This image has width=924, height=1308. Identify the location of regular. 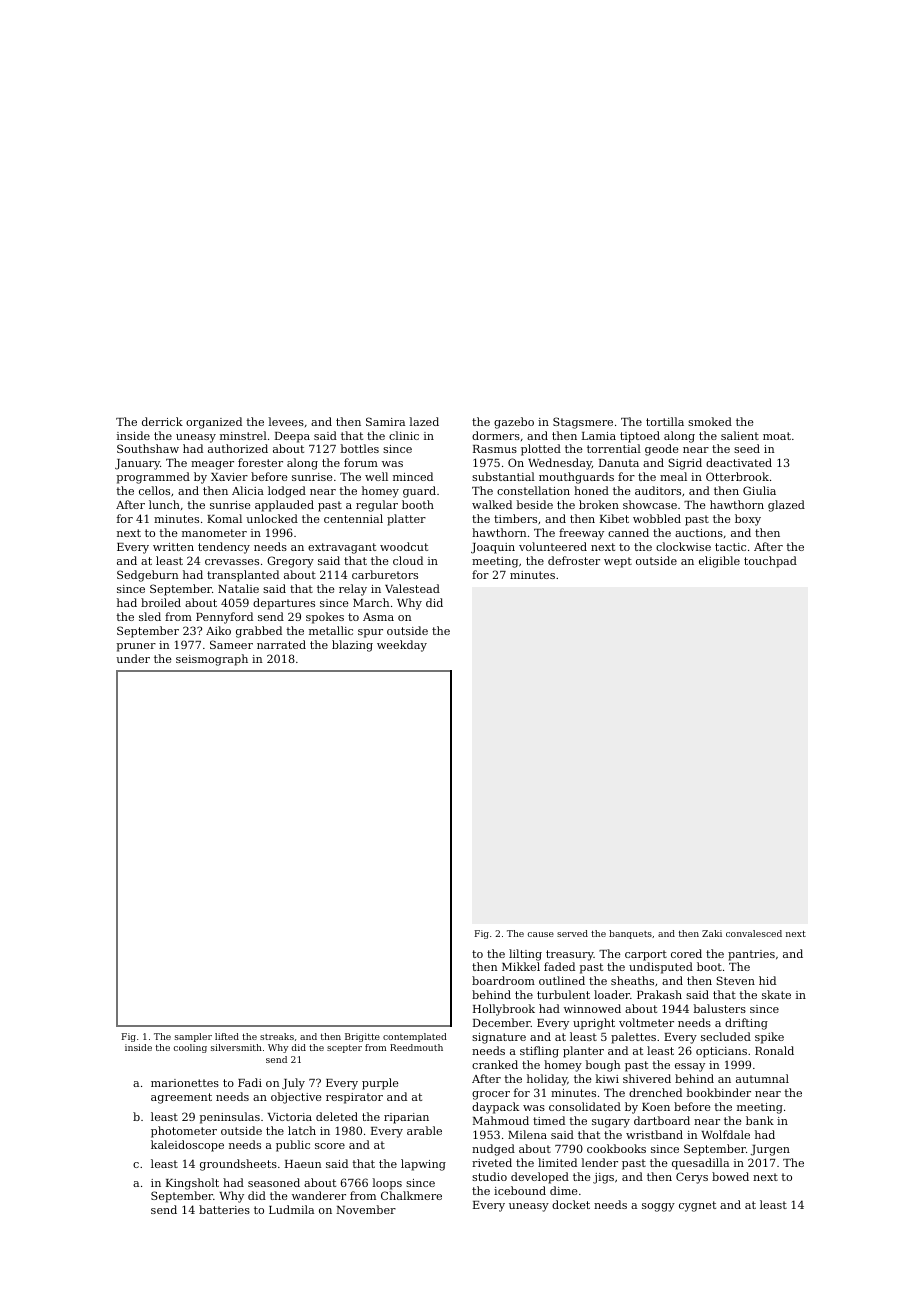
(377, 506).
